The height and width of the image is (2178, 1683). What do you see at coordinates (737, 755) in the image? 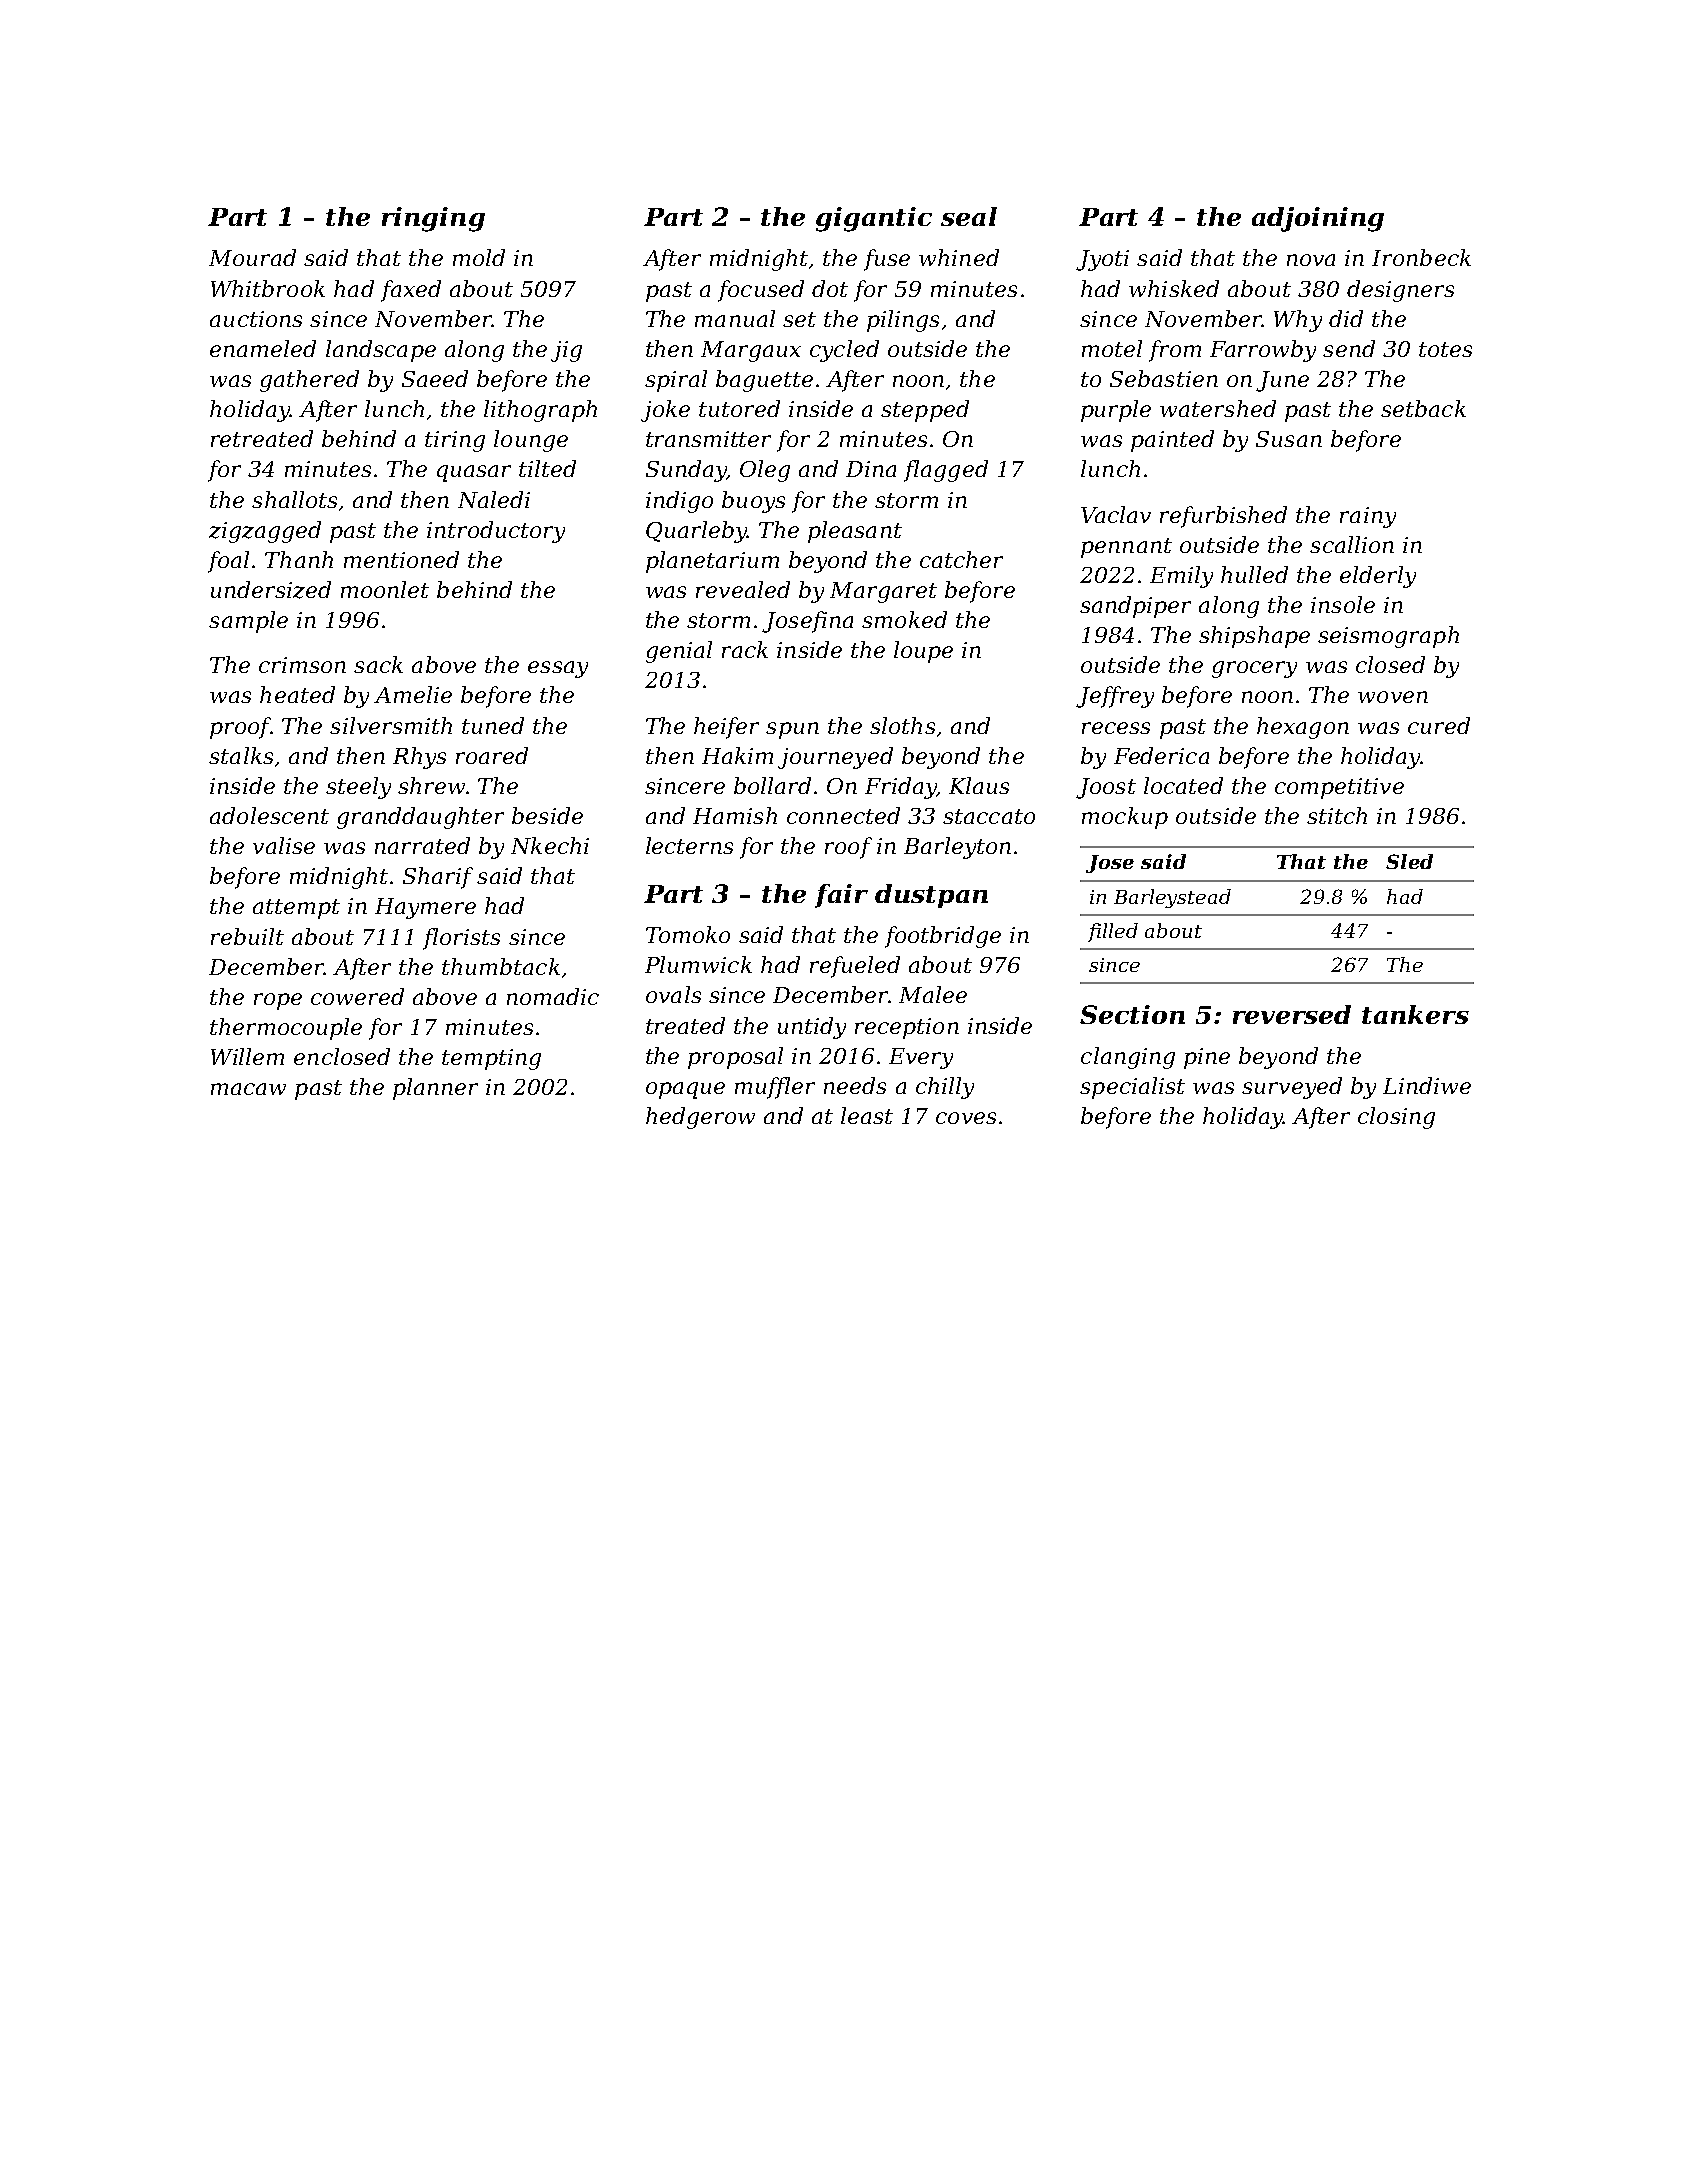
I see `Hakim` at bounding box center [737, 755].
